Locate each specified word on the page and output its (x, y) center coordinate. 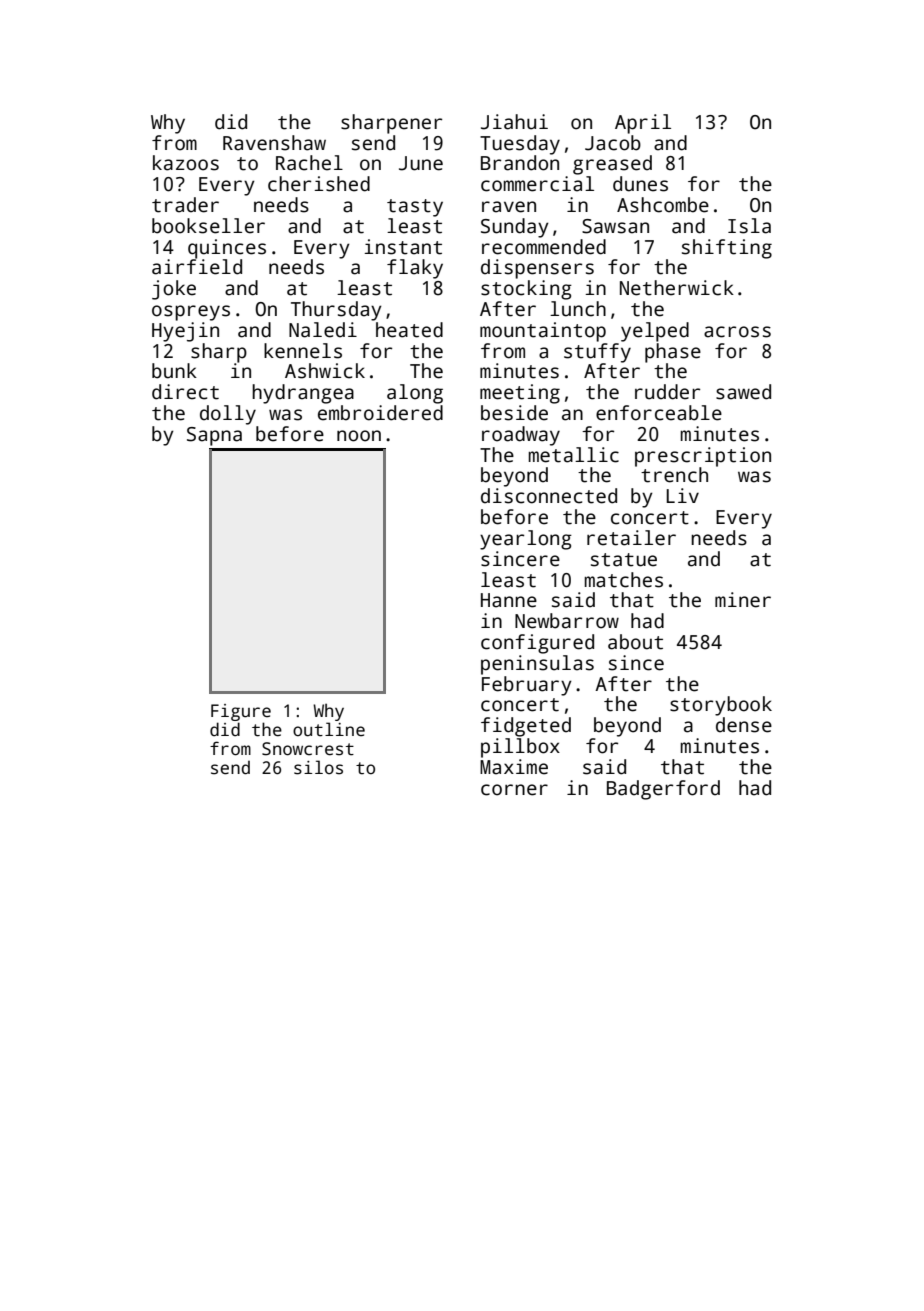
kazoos (186, 163)
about (635, 642)
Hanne (509, 600)
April (643, 124)
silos (318, 767)
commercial (537, 184)
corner (514, 790)
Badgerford (663, 790)
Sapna (214, 436)
